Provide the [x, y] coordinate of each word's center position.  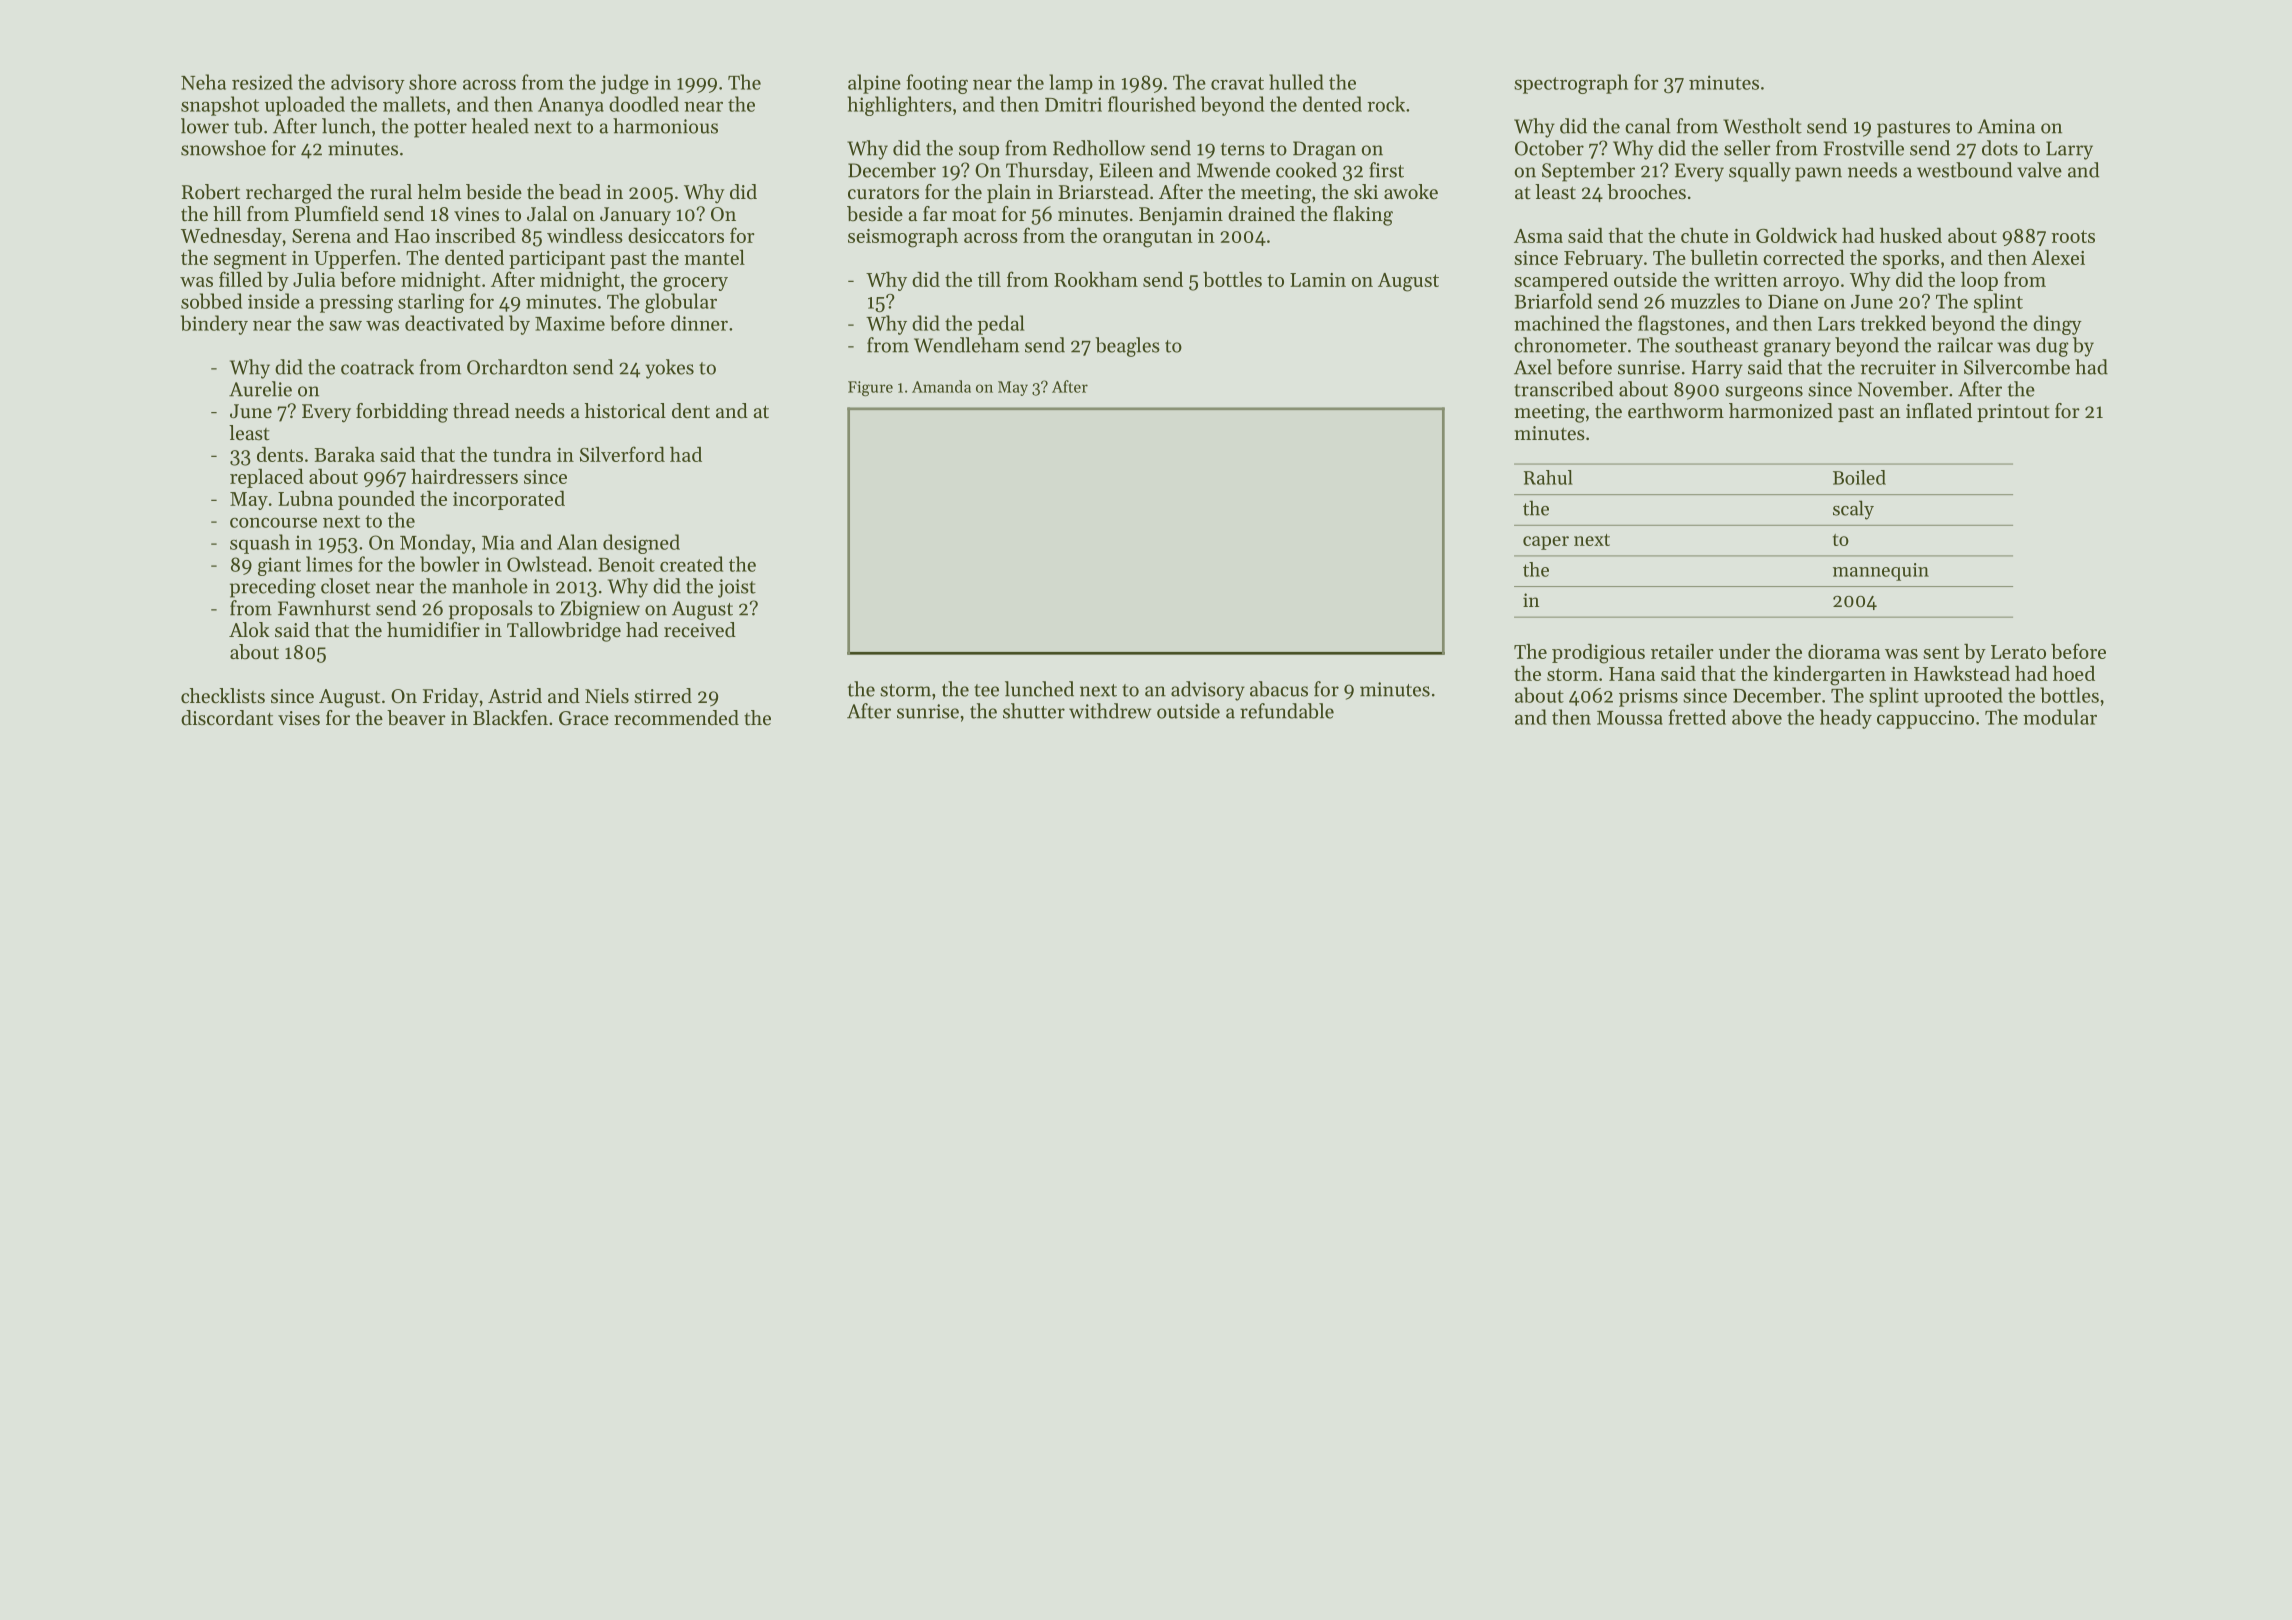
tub [248, 126]
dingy [2057, 325]
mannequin [1881, 572]
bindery [214, 325]
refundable [1287, 711]
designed [641, 544]
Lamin [1318, 280]
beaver [416, 718]
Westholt [1762, 126]
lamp [1071, 84]
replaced [267, 478]
